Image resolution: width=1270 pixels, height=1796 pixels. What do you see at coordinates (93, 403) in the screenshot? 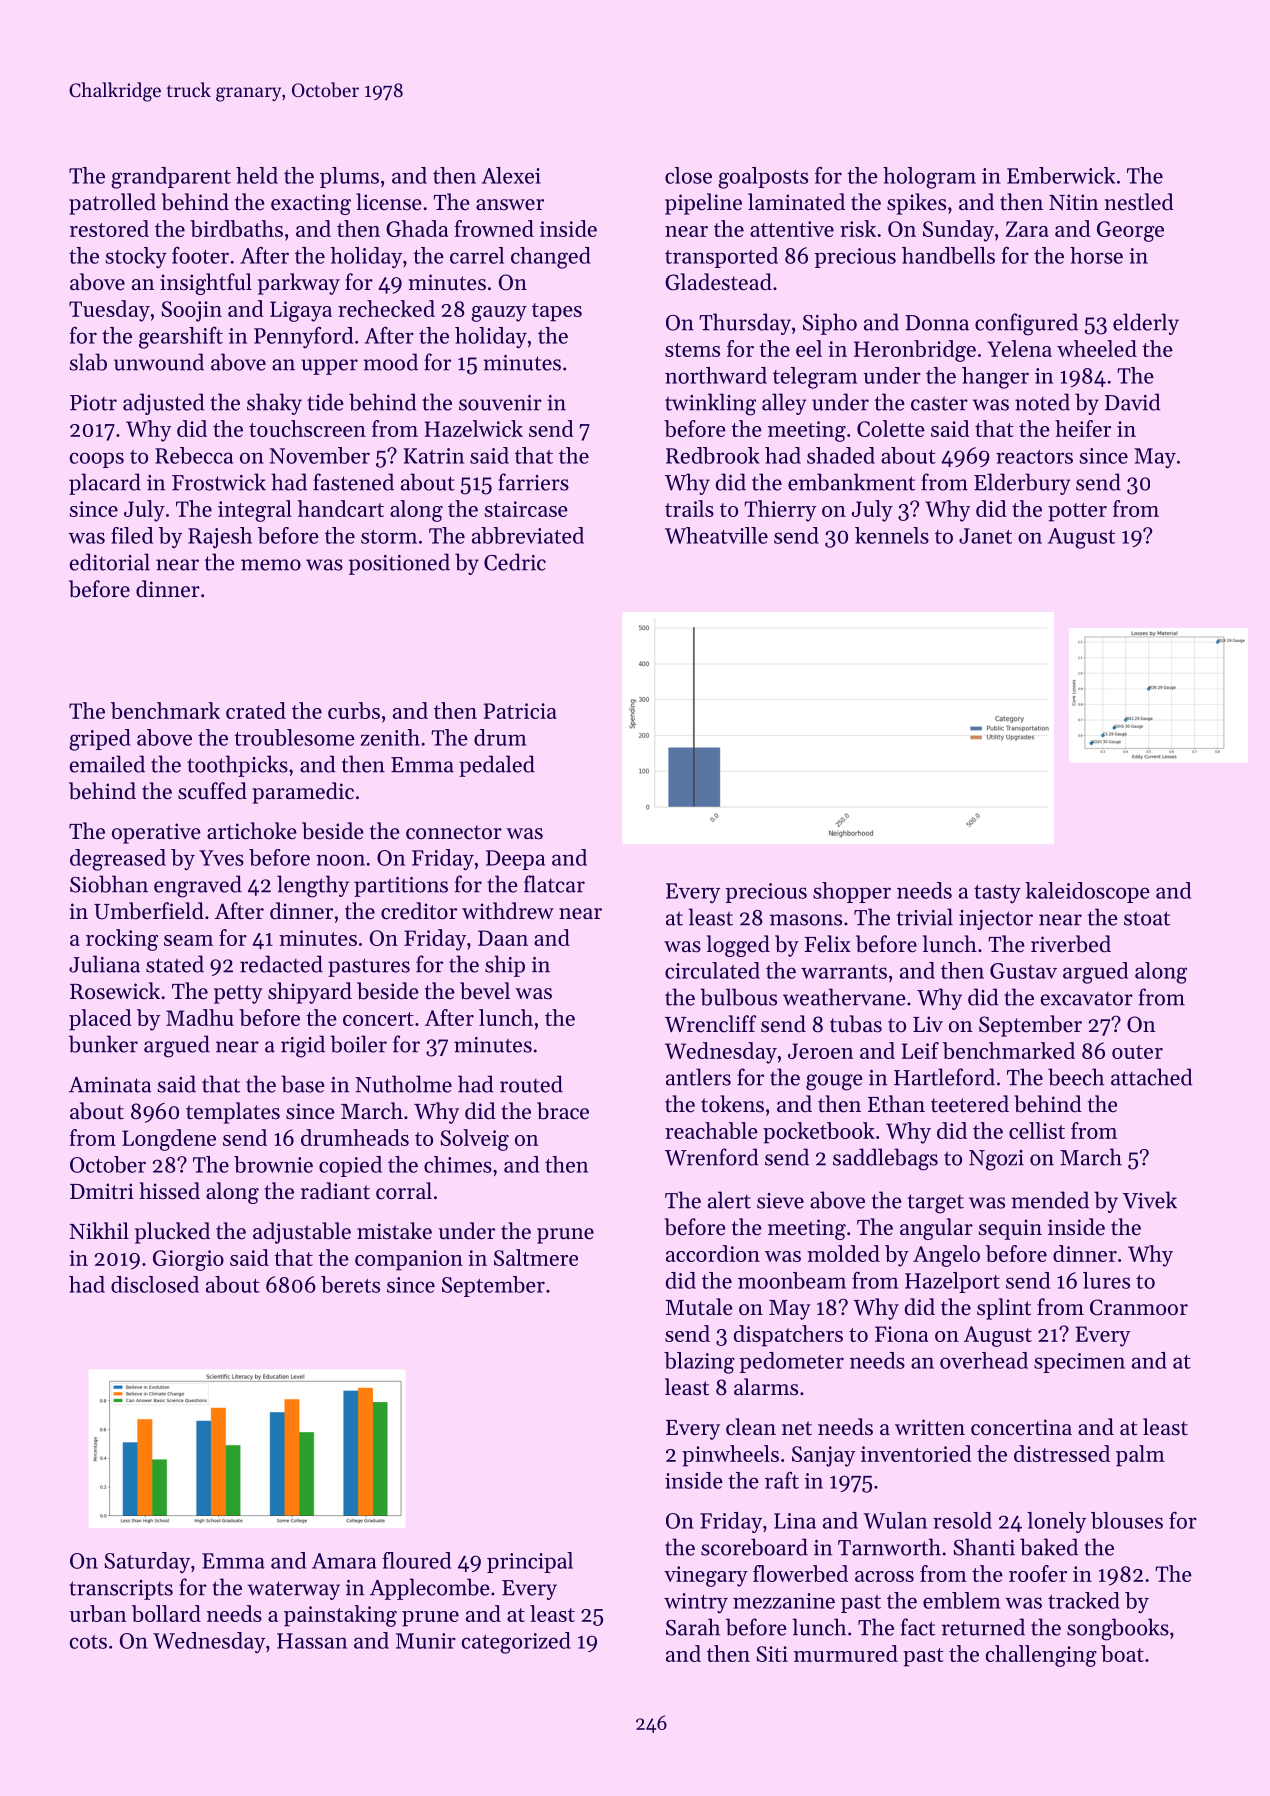
I see `Piotr` at bounding box center [93, 403].
